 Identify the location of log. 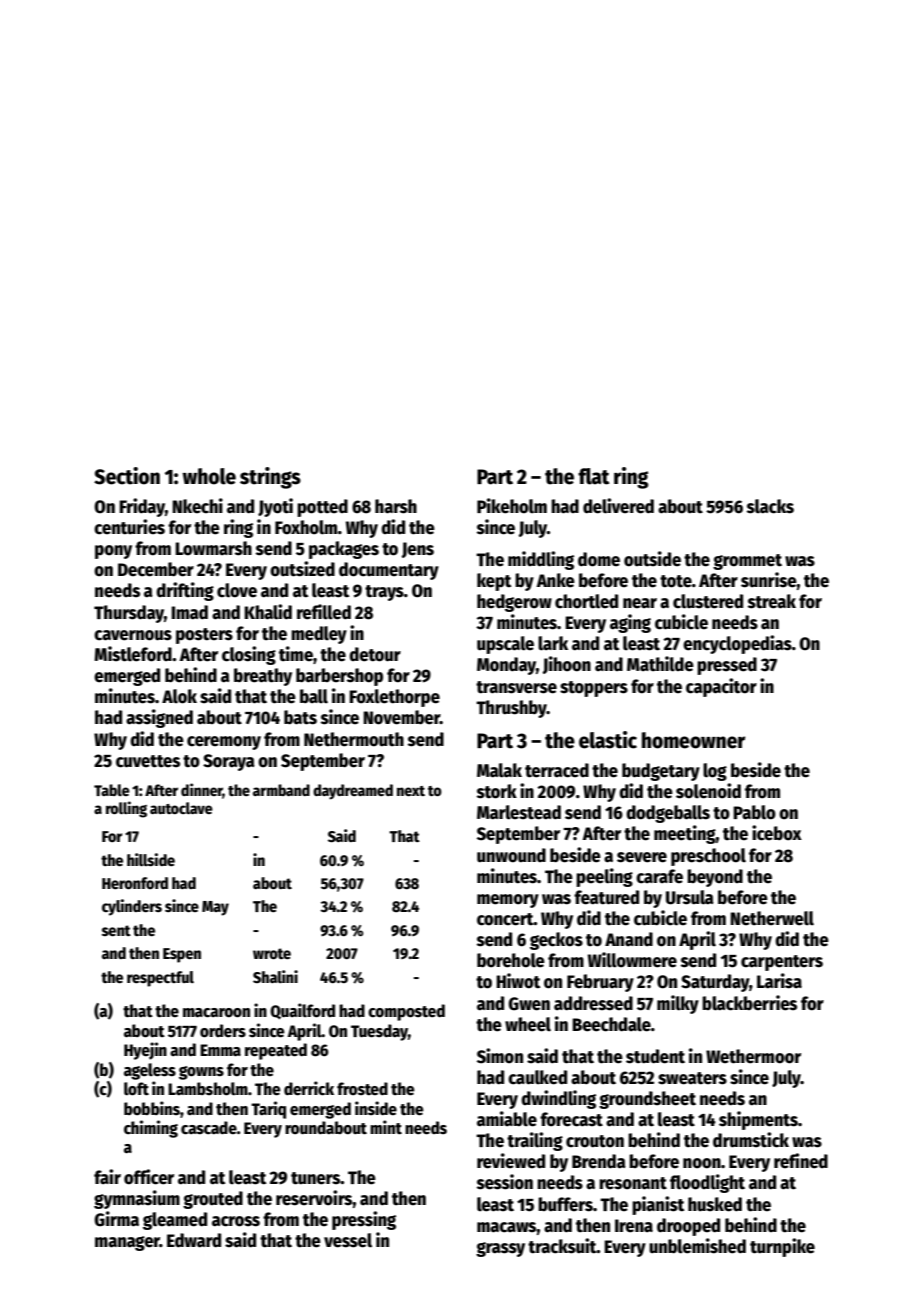
(715, 772).
